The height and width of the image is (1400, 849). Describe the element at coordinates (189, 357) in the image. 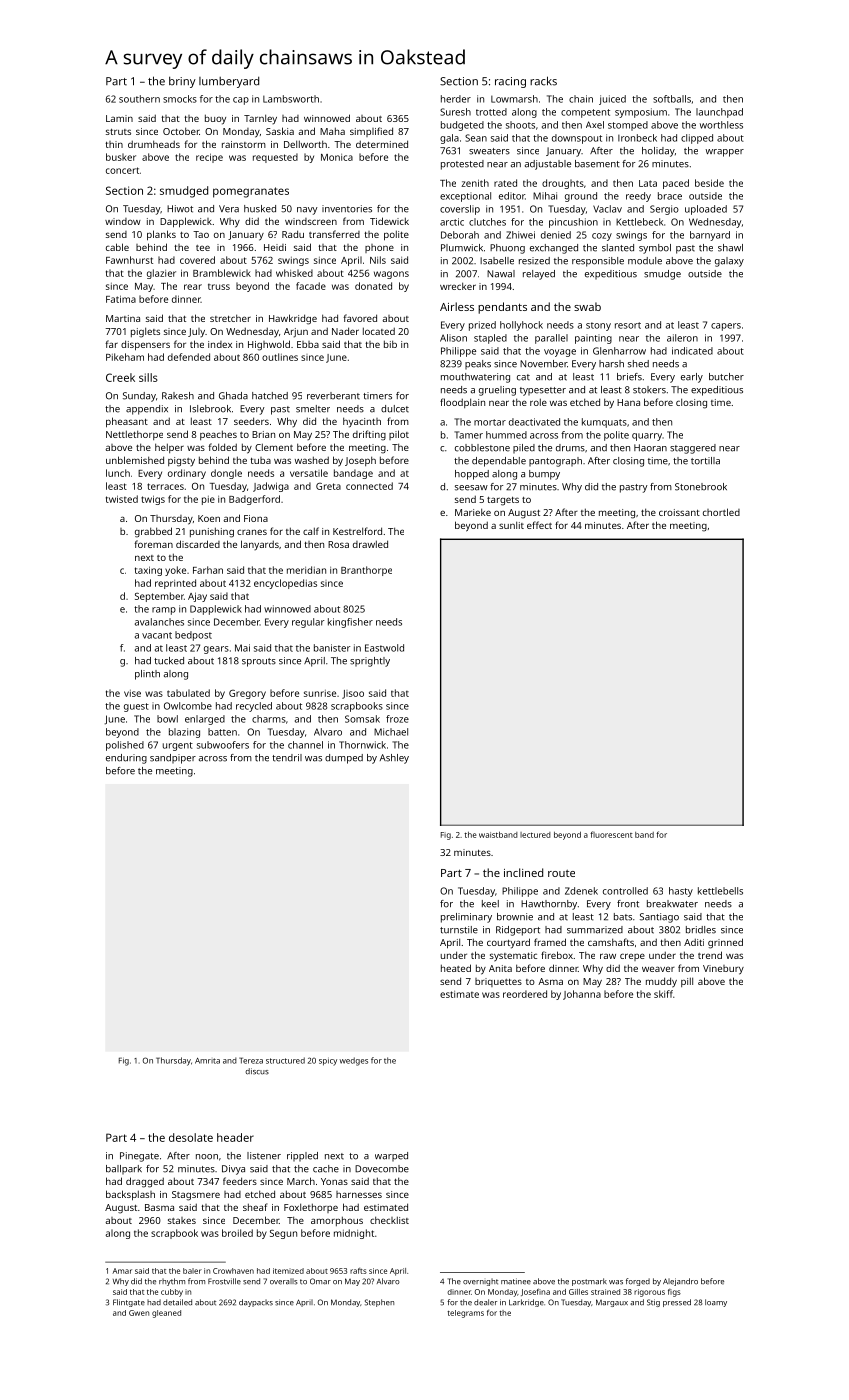

I see `defended` at that location.
